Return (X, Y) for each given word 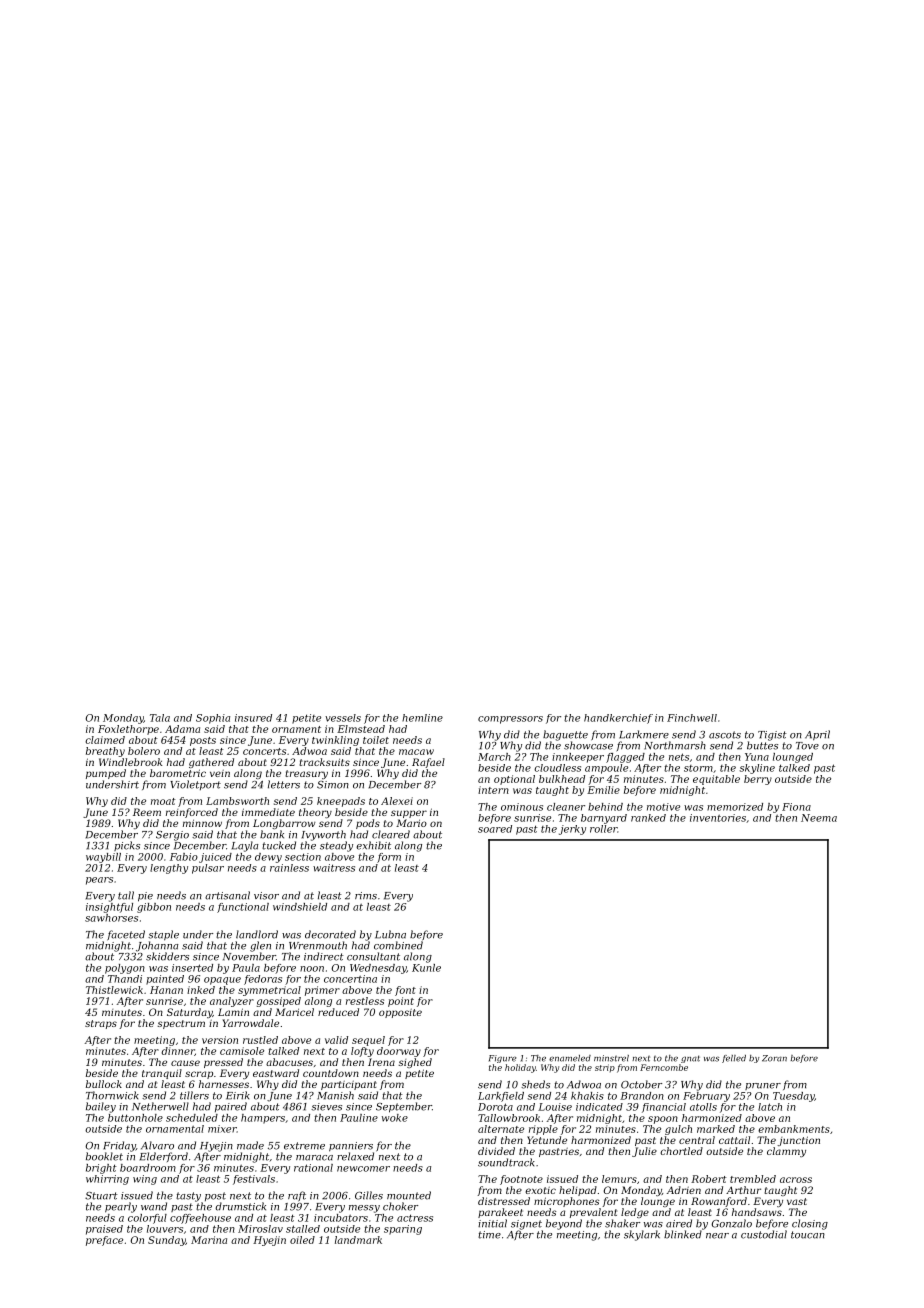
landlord (257, 934)
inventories (718, 818)
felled (734, 1059)
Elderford (164, 1157)
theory (315, 813)
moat (163, 801)
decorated (330, 934)
